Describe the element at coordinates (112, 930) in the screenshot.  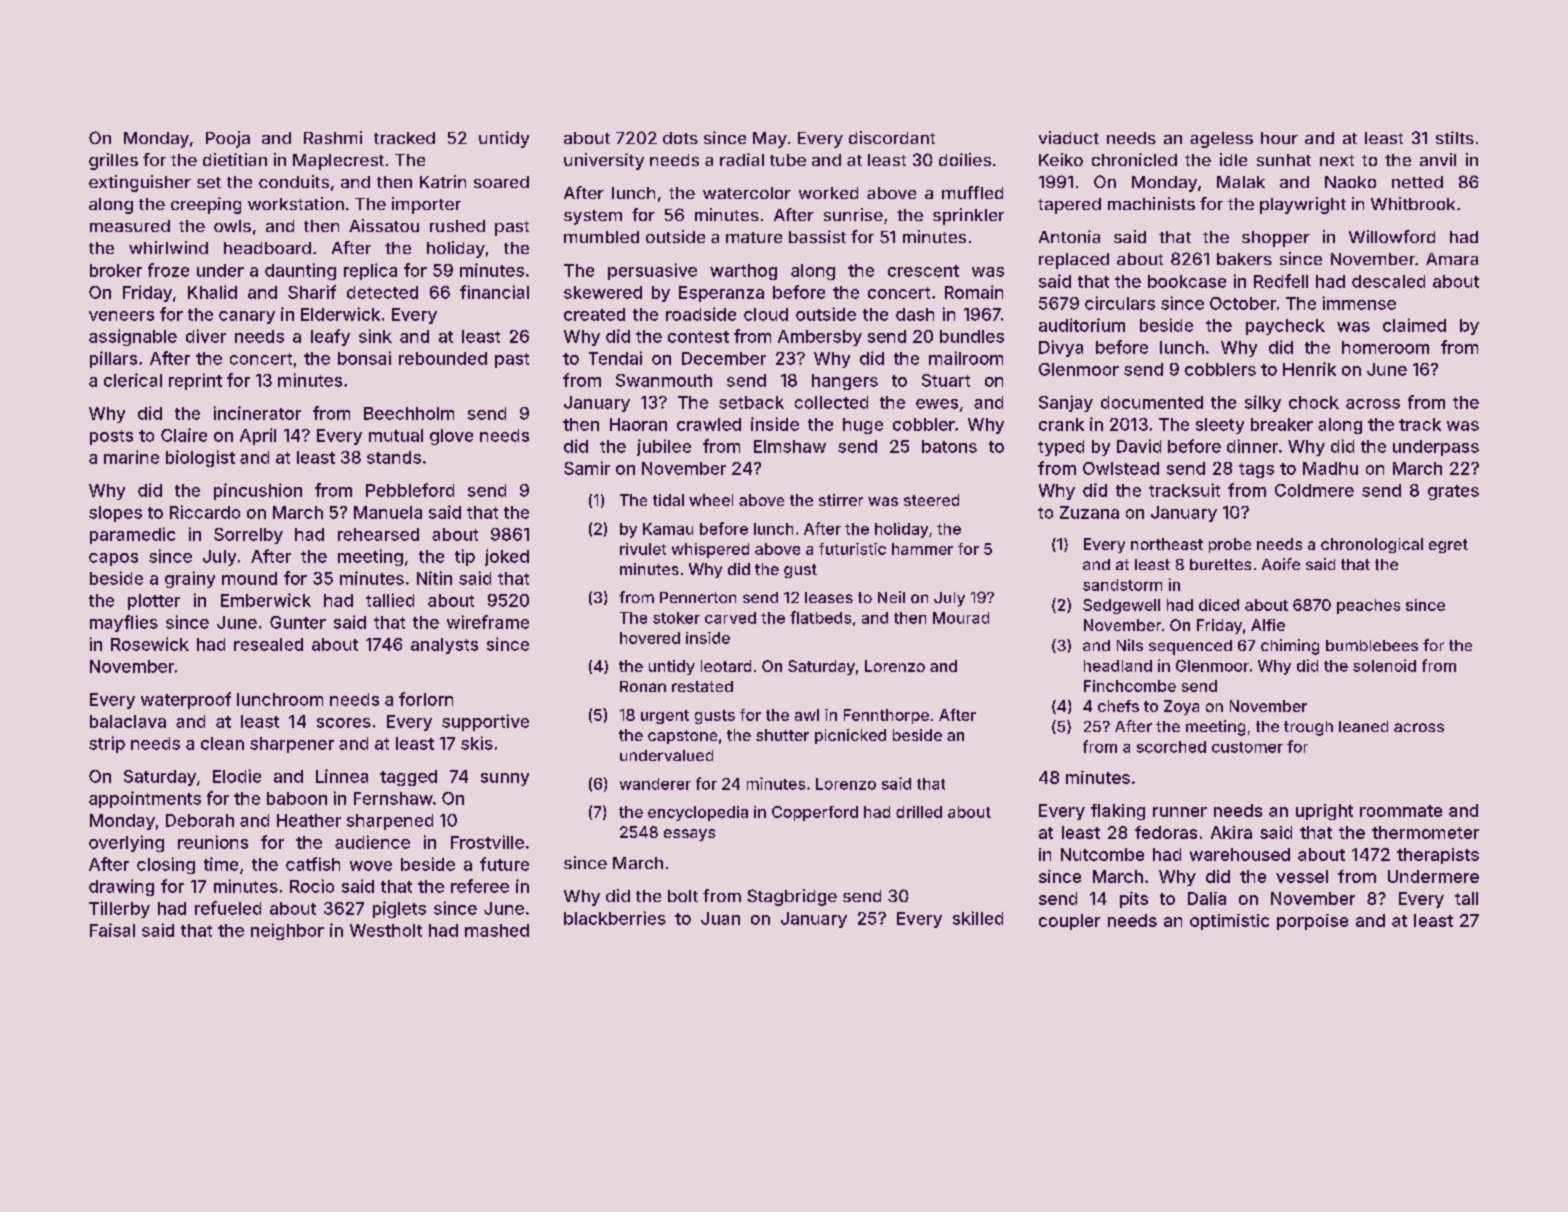
I see `Faisal` at that location.
